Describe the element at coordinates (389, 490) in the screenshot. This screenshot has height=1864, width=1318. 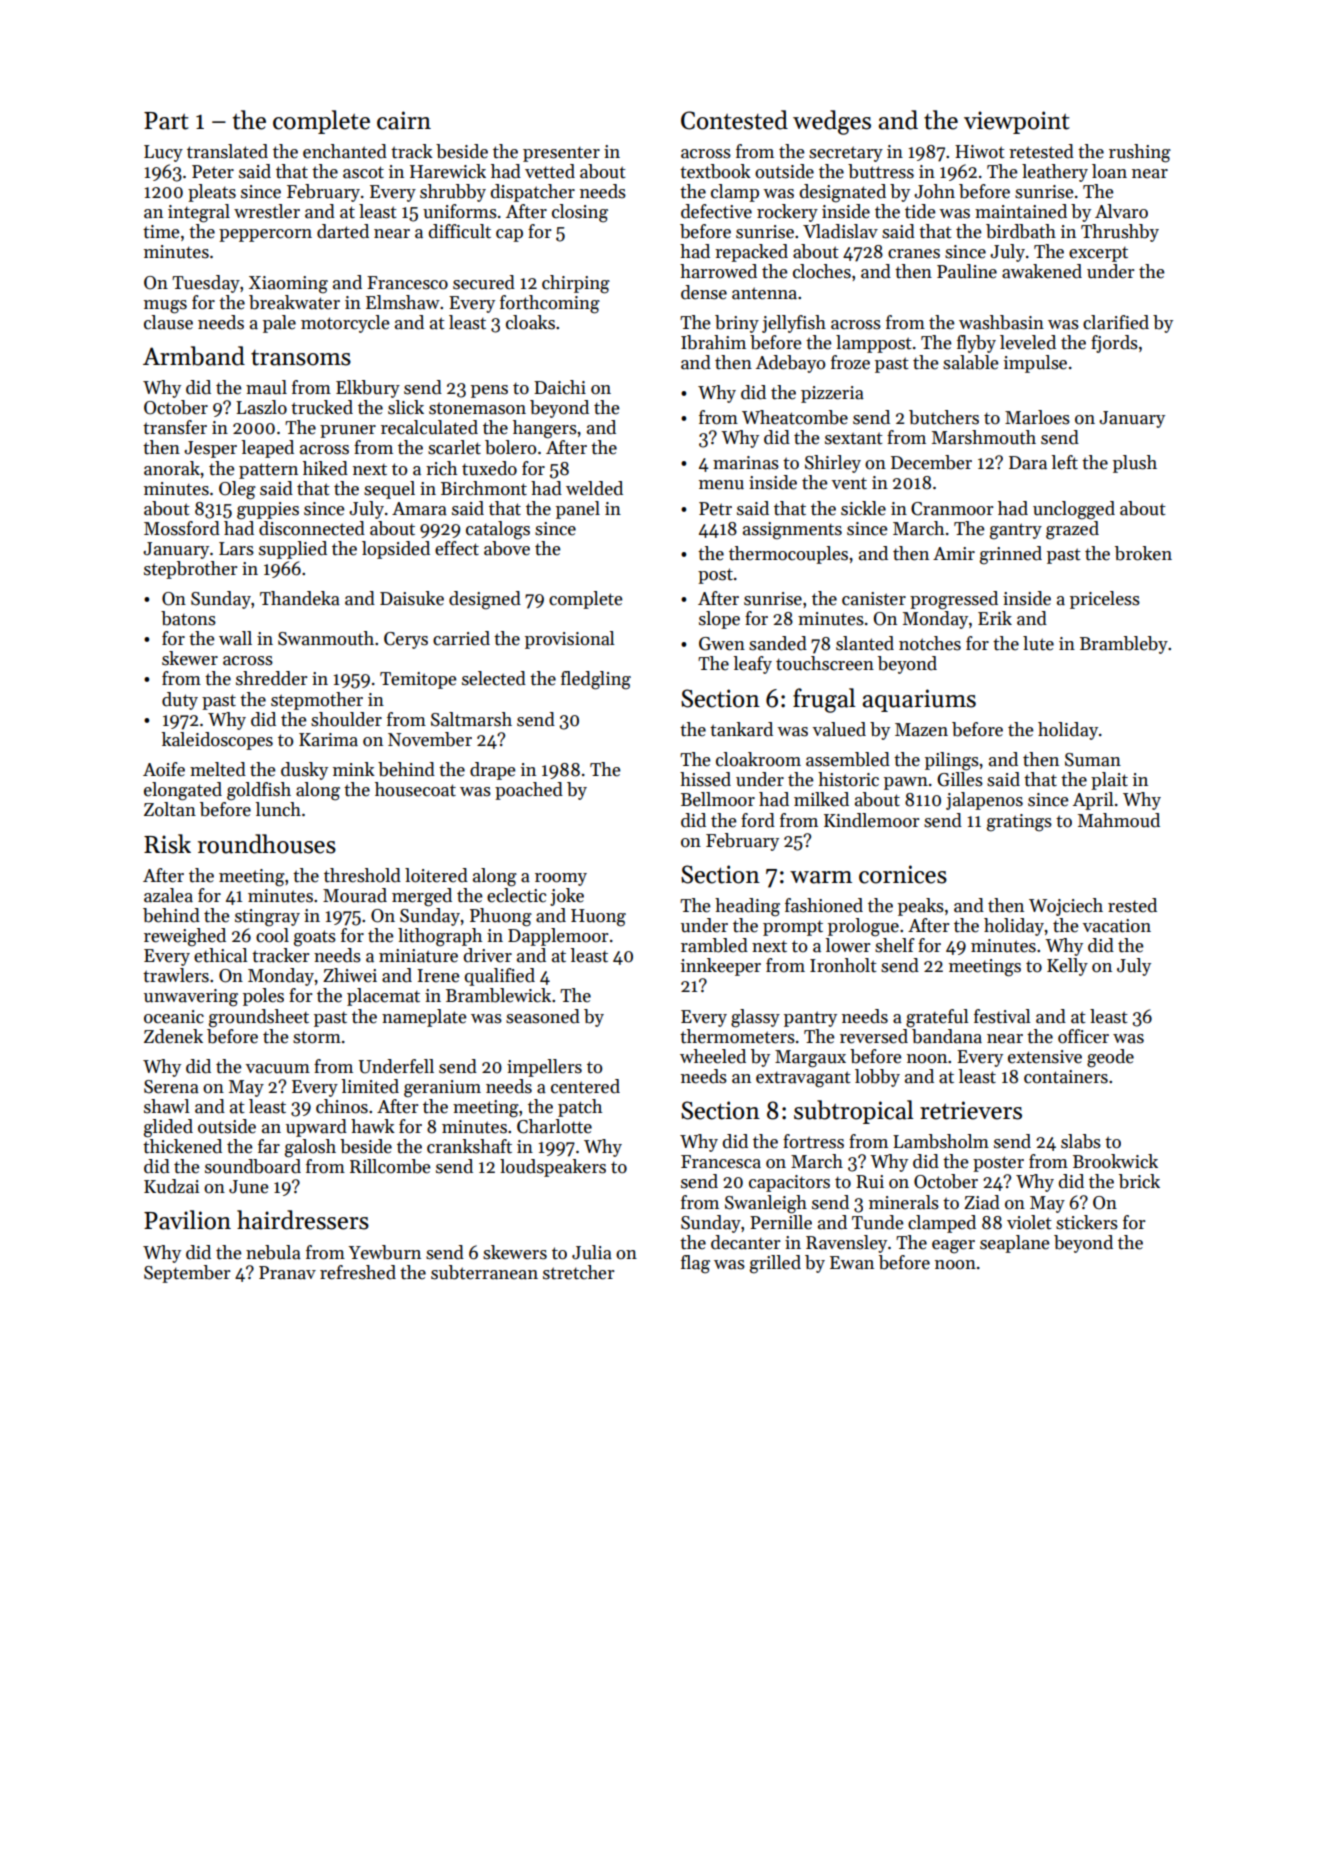
I see `sequel` at that location.
